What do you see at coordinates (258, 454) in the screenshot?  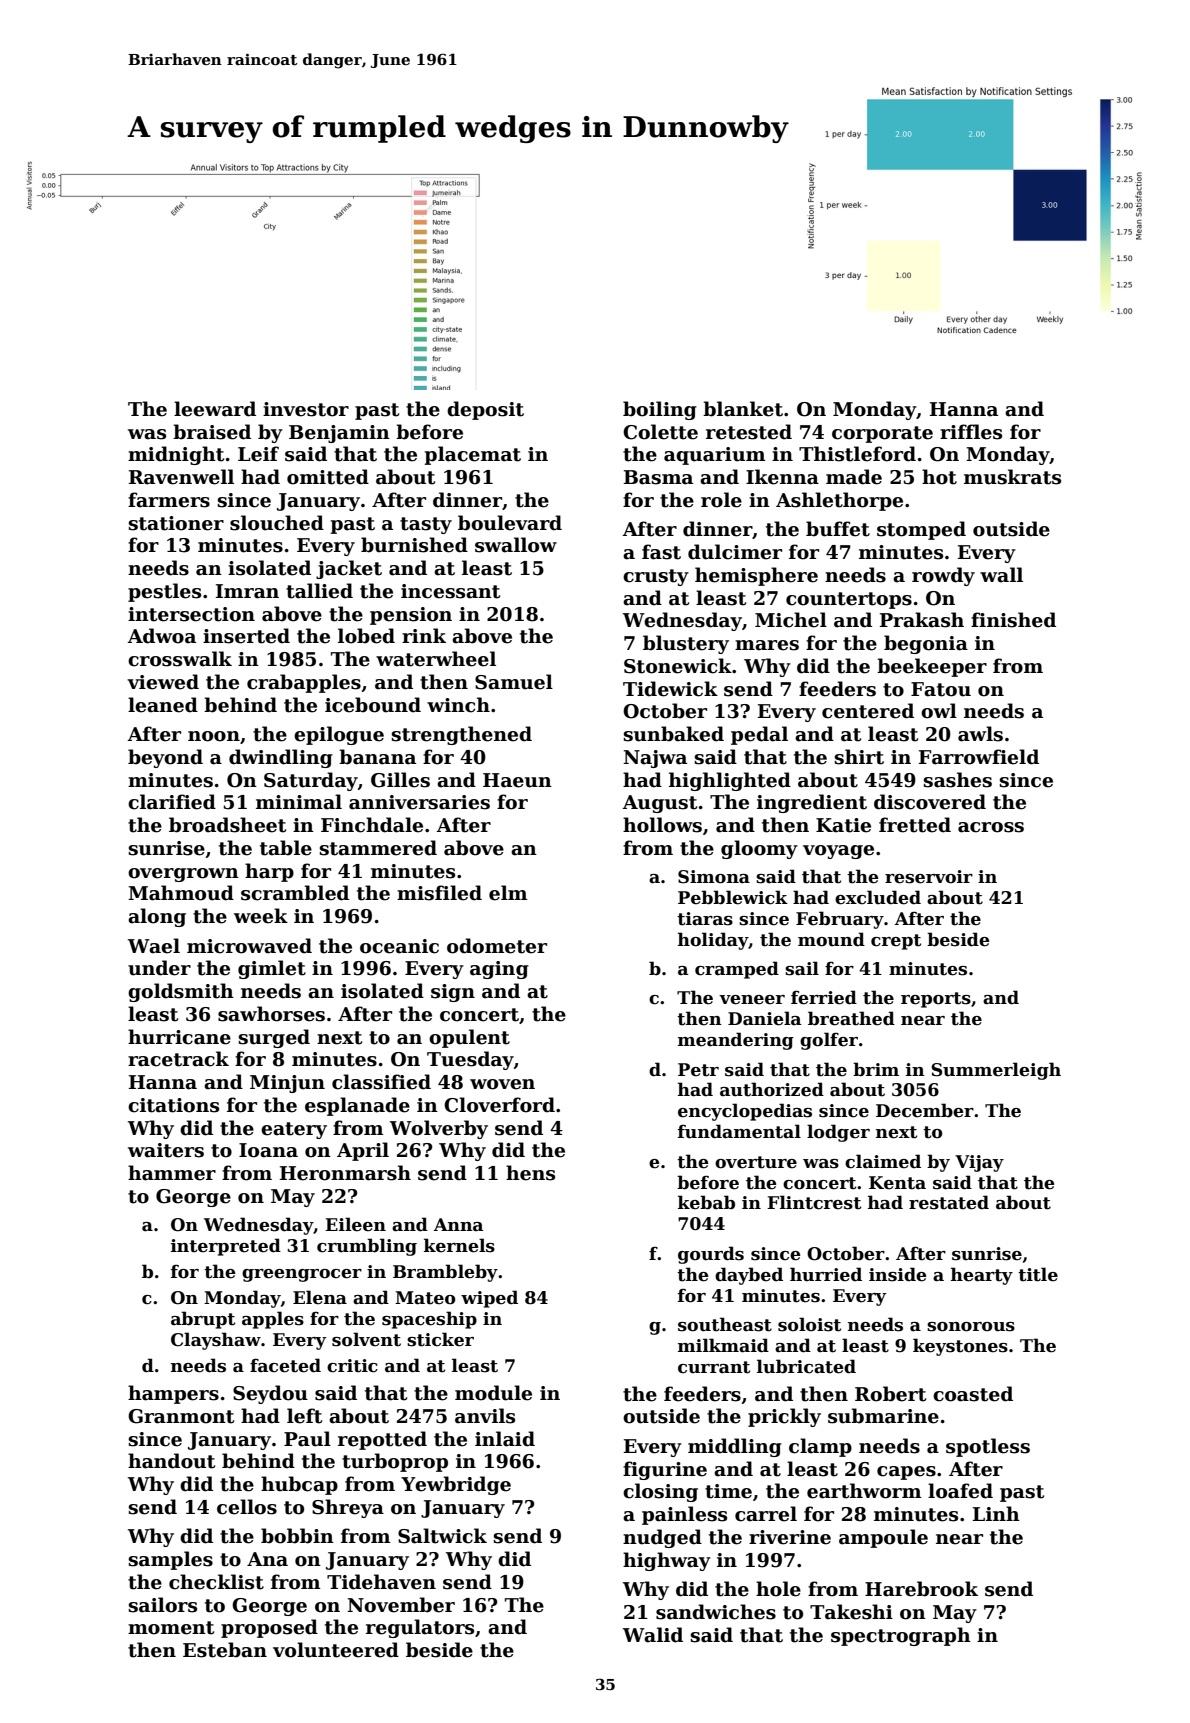 I see `Leif` at bounding box center [258, 454].
